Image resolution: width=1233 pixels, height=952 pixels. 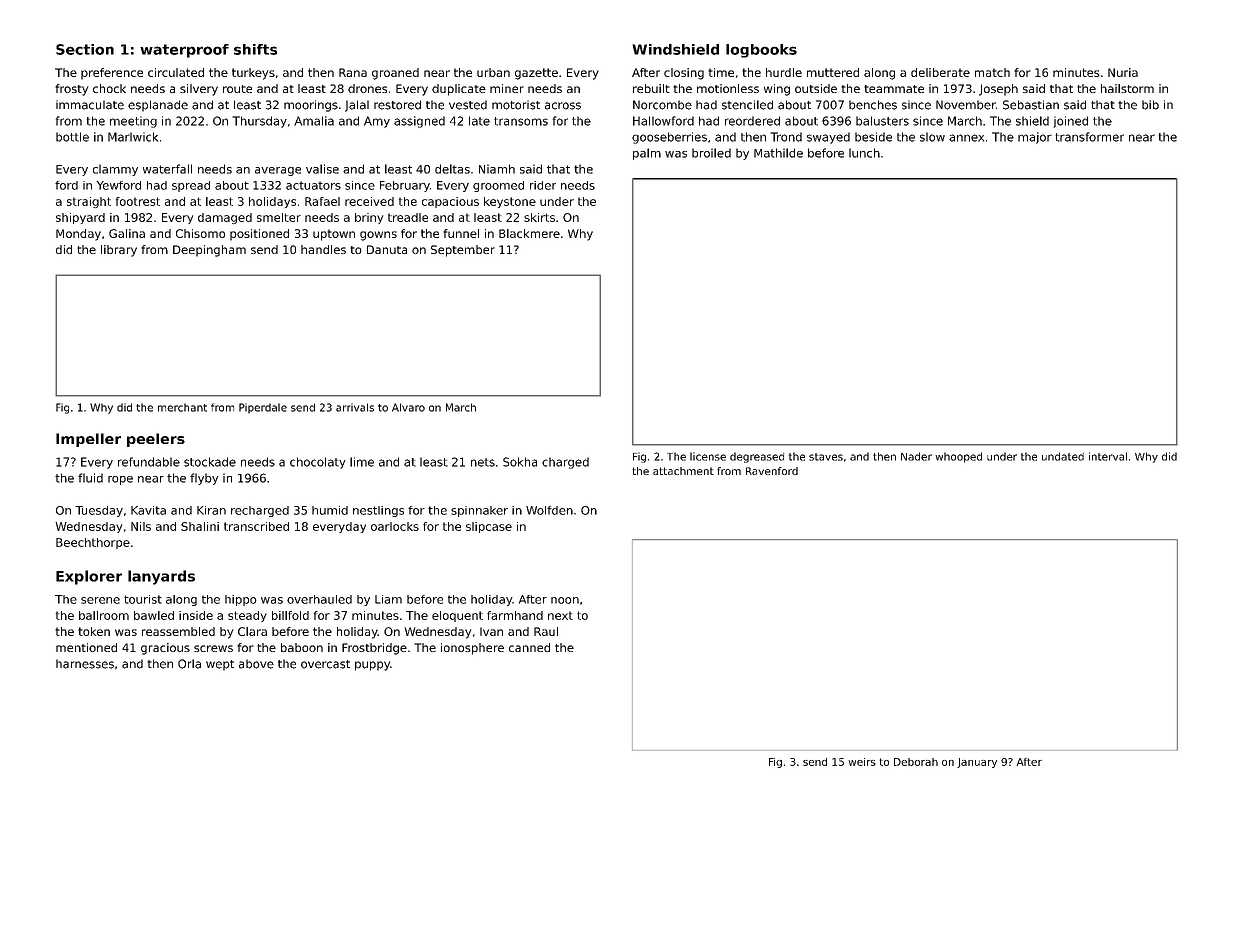 What do you see at coordinates (88, 440) in the screenshot?
I see `Impeller` at bounding box center [88, 440].
